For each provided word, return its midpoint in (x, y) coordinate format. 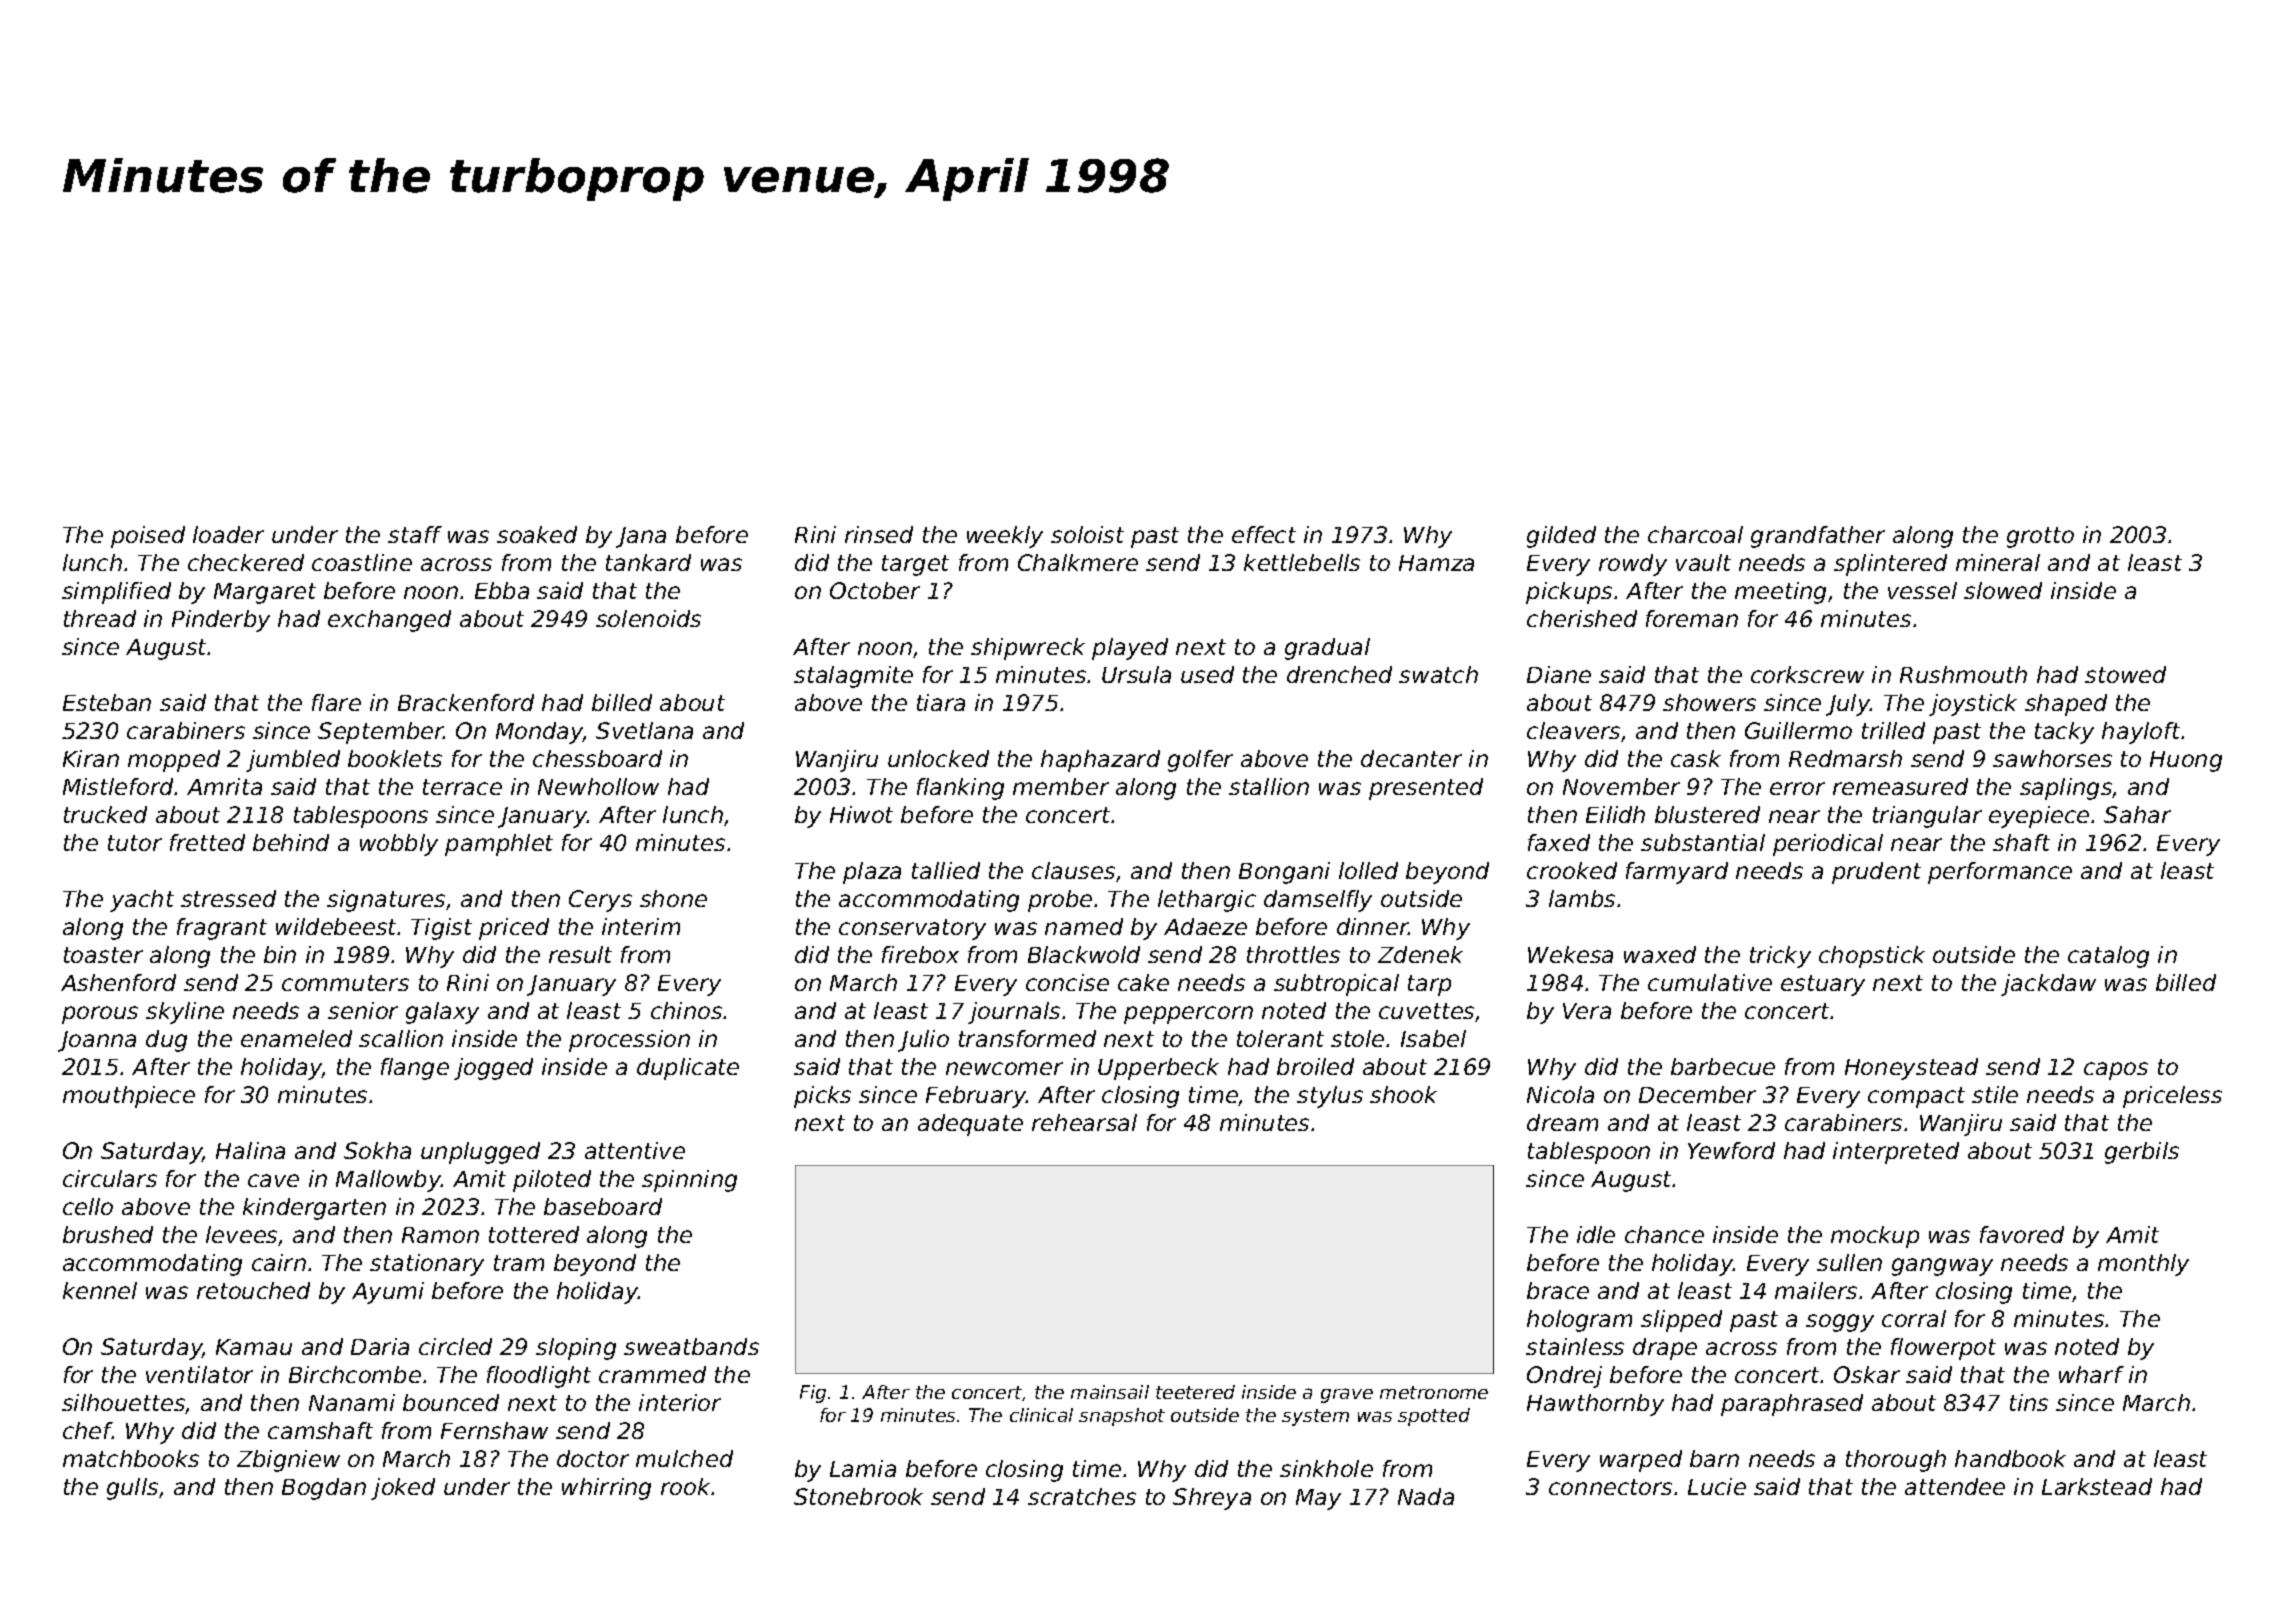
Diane (1559, 674)
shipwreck (1028, 649)
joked (403, 1489)
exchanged (389, 621)
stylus (1330, 1097)
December (1697, 1094)
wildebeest (337, 926)
